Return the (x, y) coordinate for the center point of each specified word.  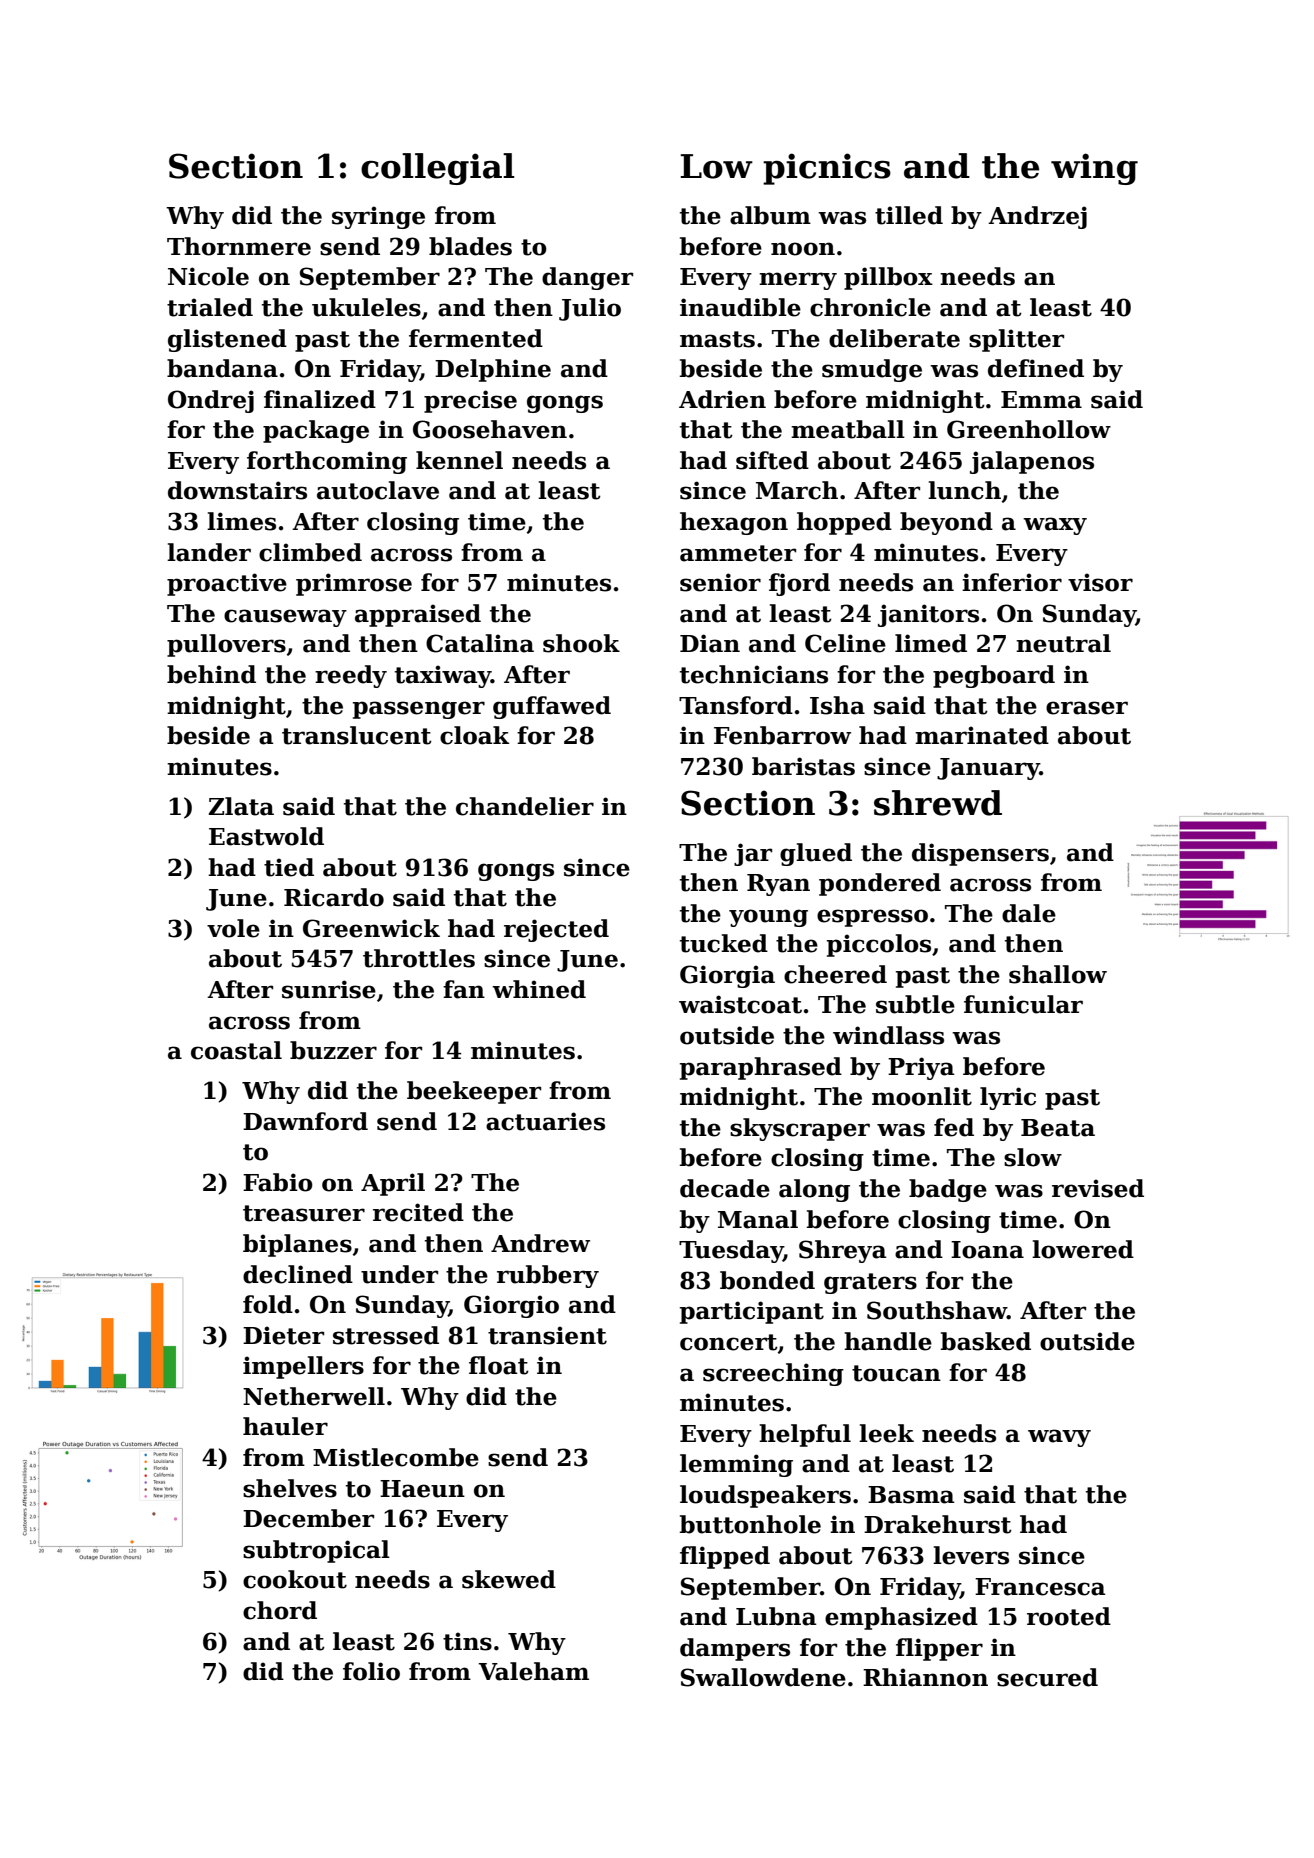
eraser (1087, 708)
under (399, 1274)
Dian (710, 643)
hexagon (734, 523)
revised (1098, 1188)
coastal (236, 1050)
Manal (758, 1219)
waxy (1055, 526)
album (770, 215)
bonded (767, 1280)
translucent (357, 735)
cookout (295, 1579)
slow (1033, 1157)
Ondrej (211, 401)
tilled (909, 215)
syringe (378, 217)
